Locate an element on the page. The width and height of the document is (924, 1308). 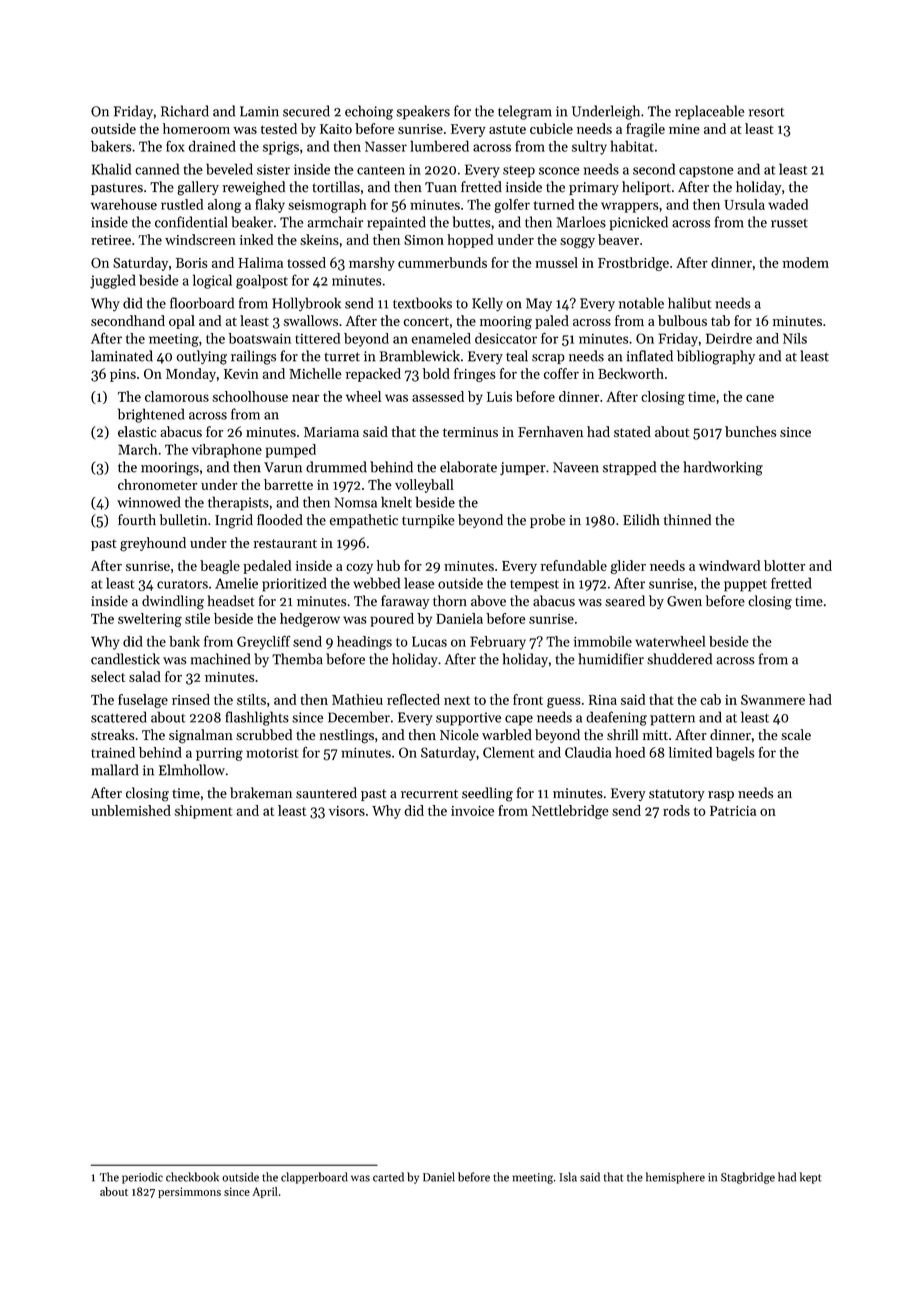
invoice is located at coordinates (472, 811).
